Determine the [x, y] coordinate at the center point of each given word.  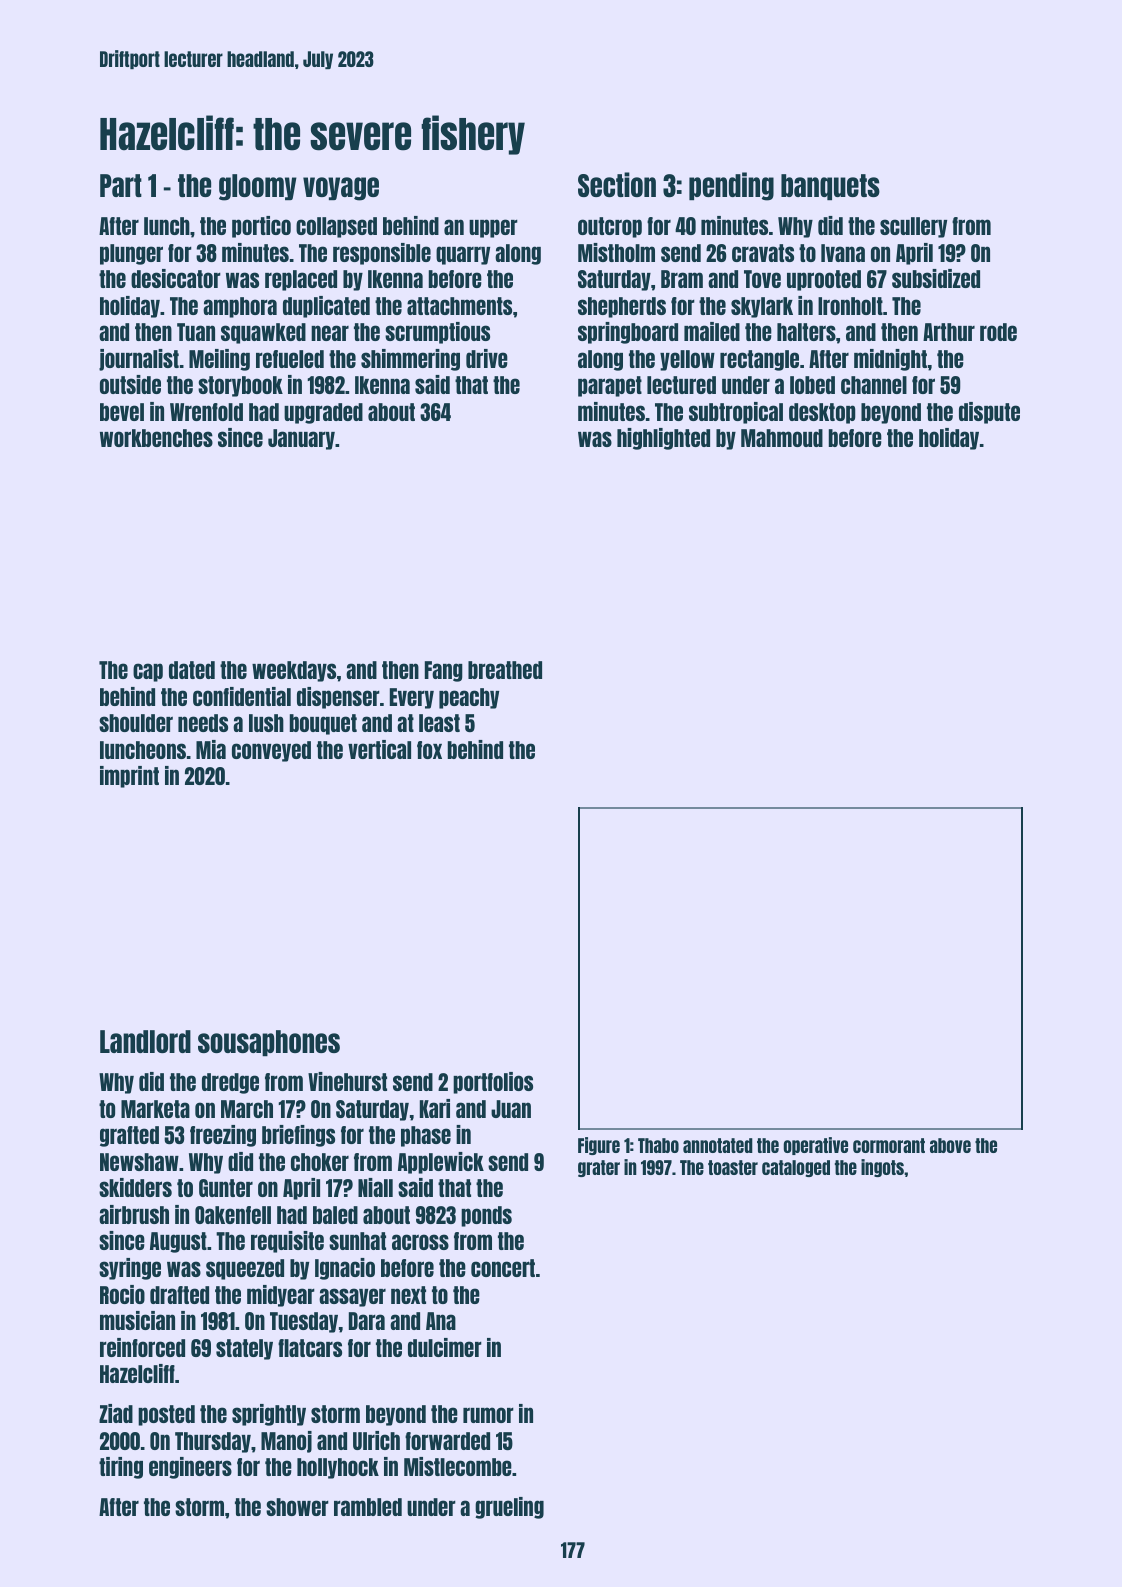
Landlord [145, 1041]
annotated [718, 1145]
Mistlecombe [458, 1466]
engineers [190, 1468]
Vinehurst [347, 1081]
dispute [989, 413]
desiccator [176, 278]
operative [815, 1146]
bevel [122, 412]
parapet [610, 386]
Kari [435, 1108]
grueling [509, 1508]
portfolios [493, 1083]
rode [998, 332]
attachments [459, 306]
